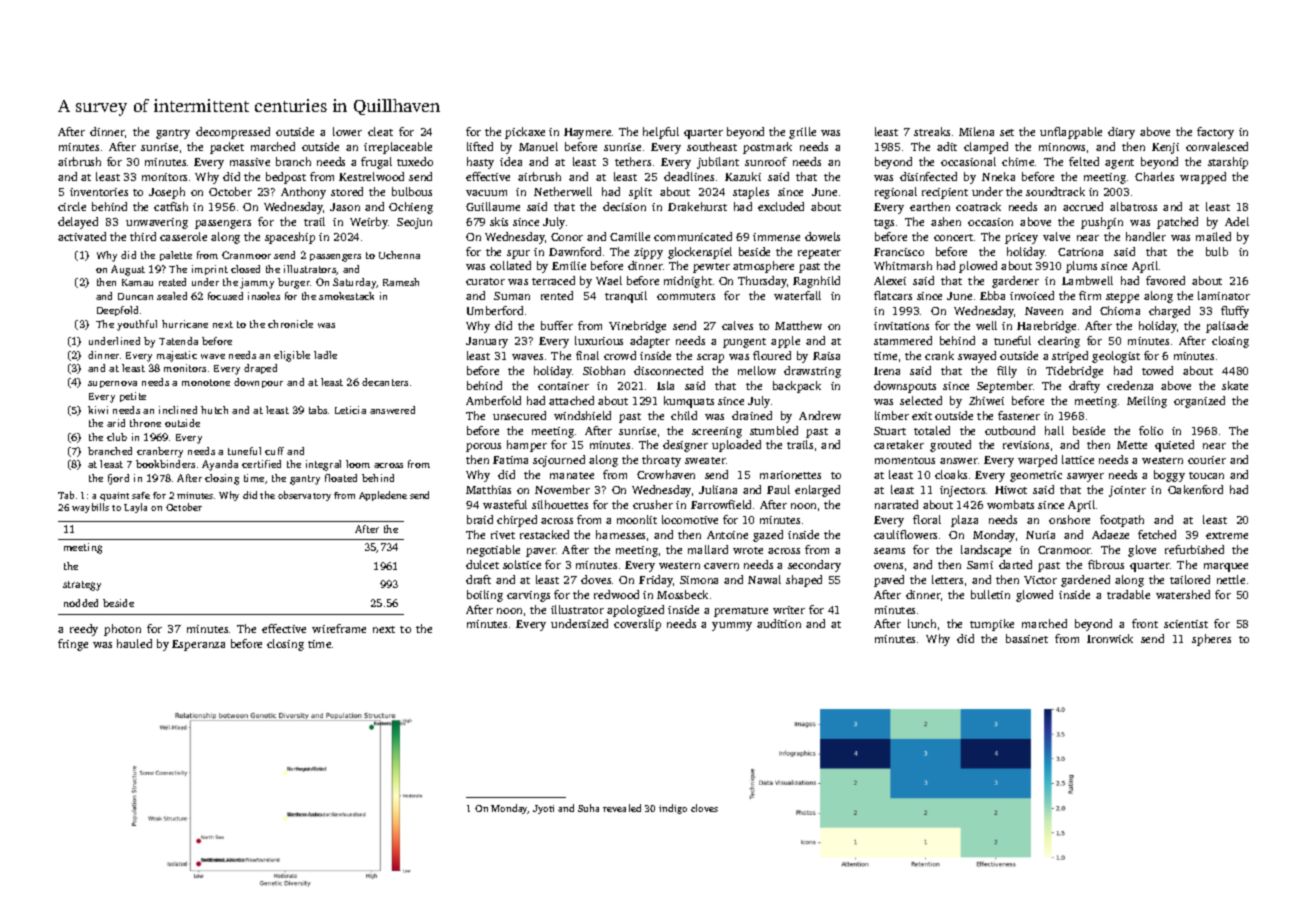  Describe the element at coordinates (1211, 640) in the screenshot. I see `spheres` at that location.
